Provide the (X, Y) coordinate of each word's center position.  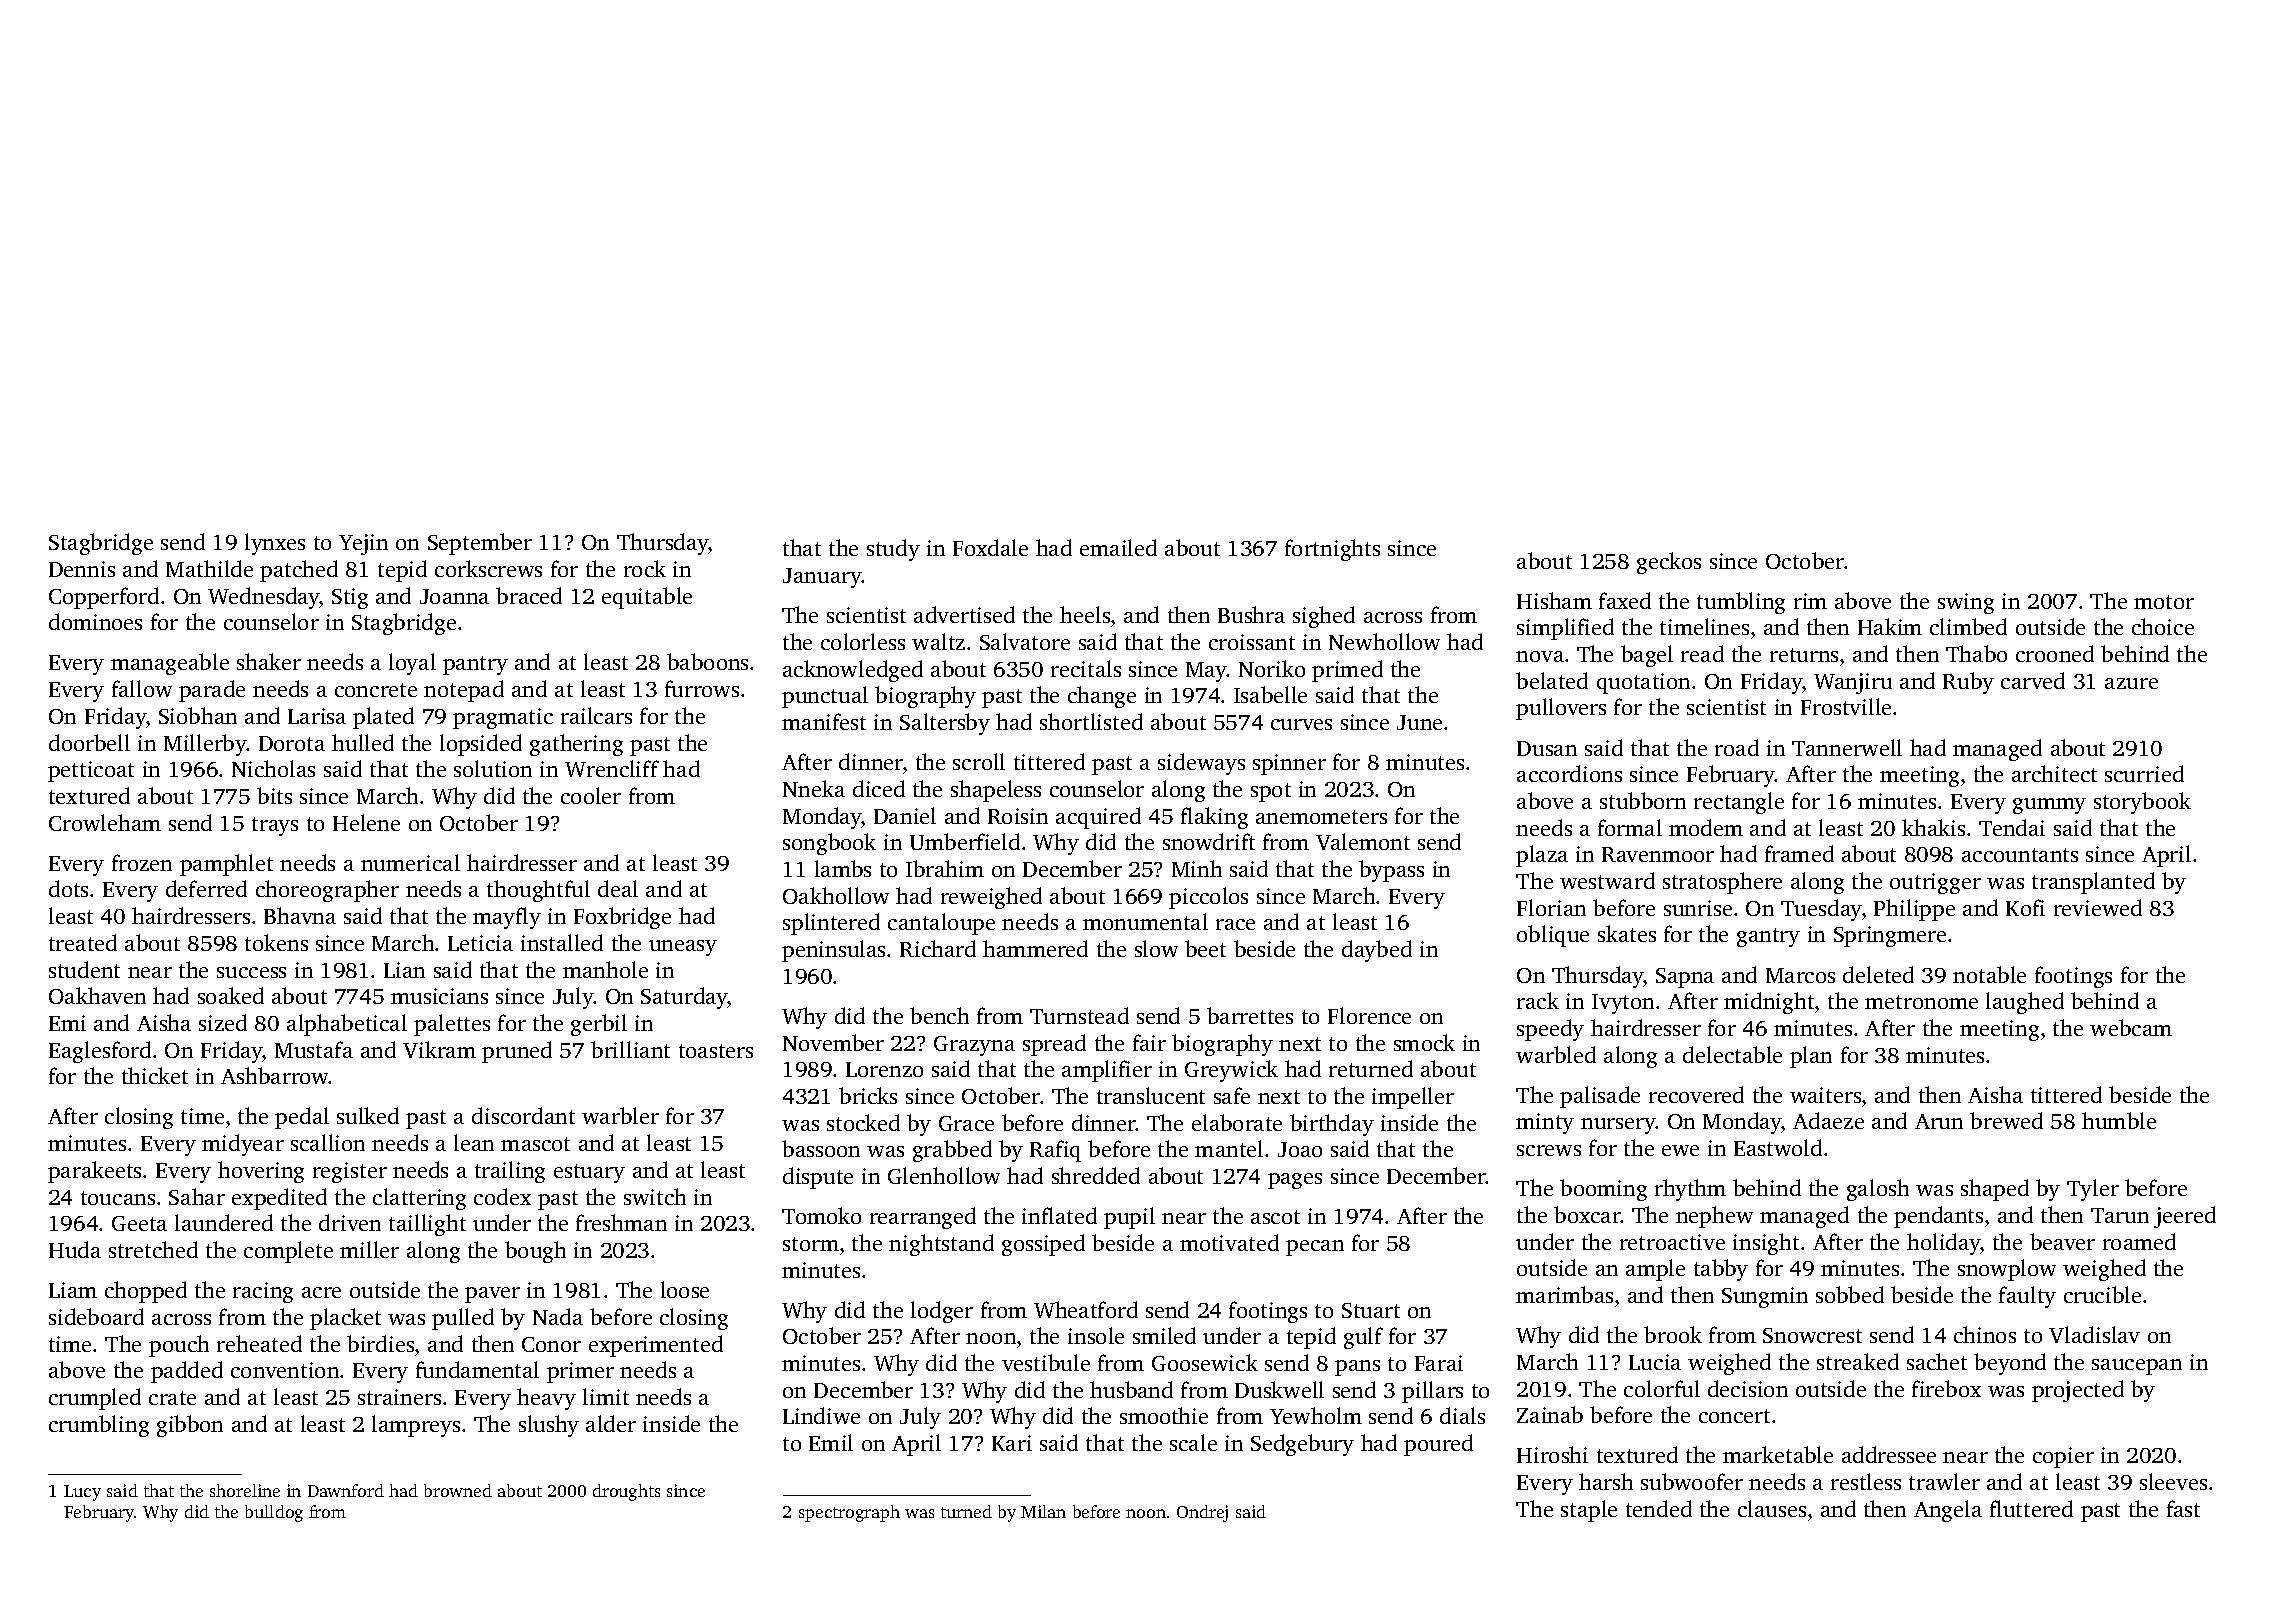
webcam (2131, 1027)
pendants (1938, 1217)
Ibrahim (945, 868)
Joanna (454, 596)
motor (2164, 602)
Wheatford (1086, 1309)
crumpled (95, 1399)
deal (618, 888)
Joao (1300, 1149)
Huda (75, 1249)
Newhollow (1384, 641)
